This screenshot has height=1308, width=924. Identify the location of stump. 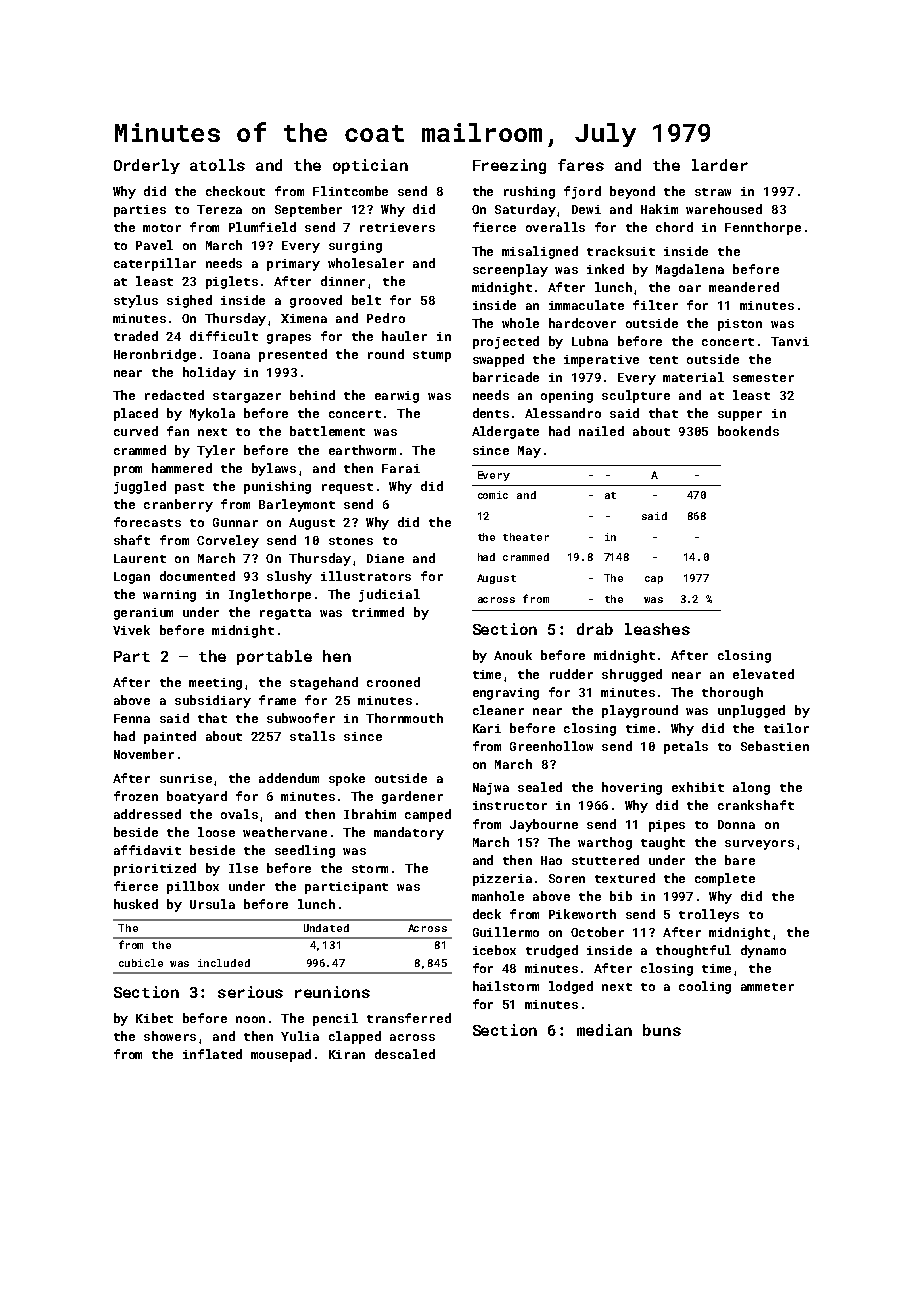
(432, 356).
